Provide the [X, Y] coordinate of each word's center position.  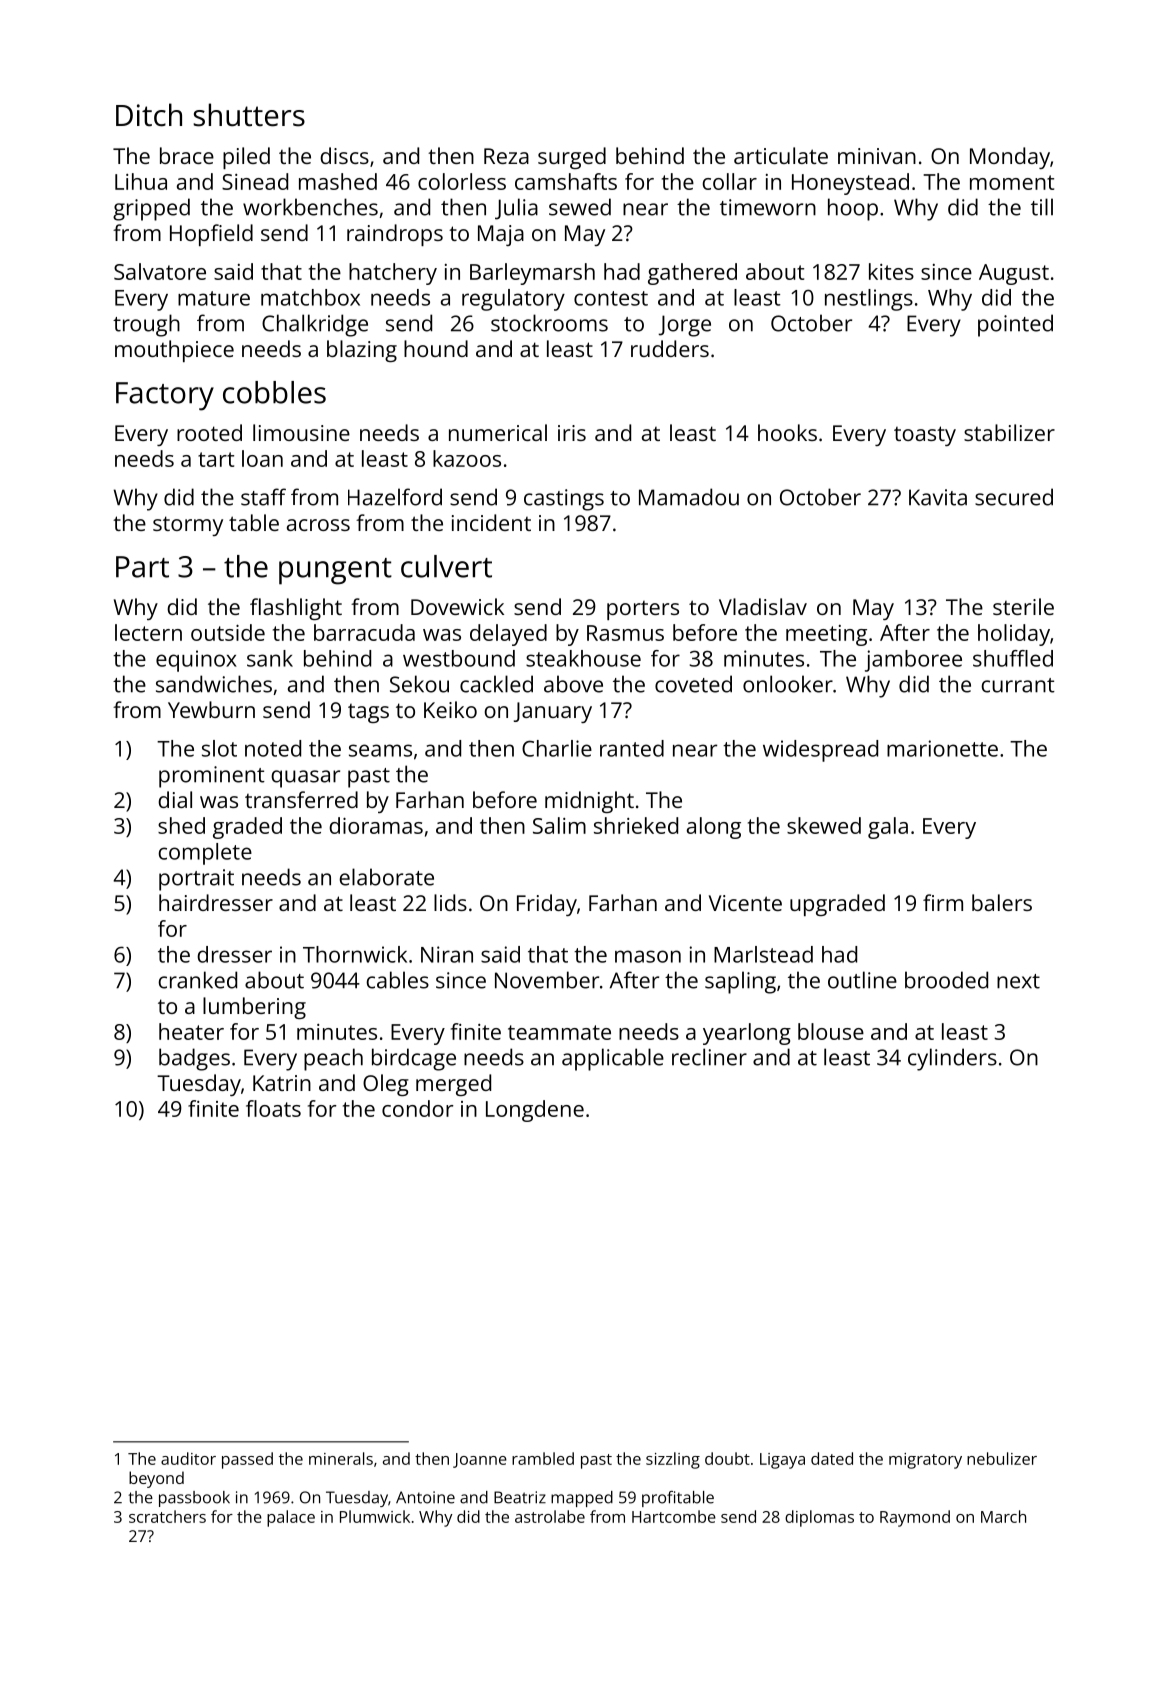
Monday [1010, 158]
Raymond [915, 1518]
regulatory [513, 300]
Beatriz [520, 1497]
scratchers [167, 1516]
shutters [249, 115]
